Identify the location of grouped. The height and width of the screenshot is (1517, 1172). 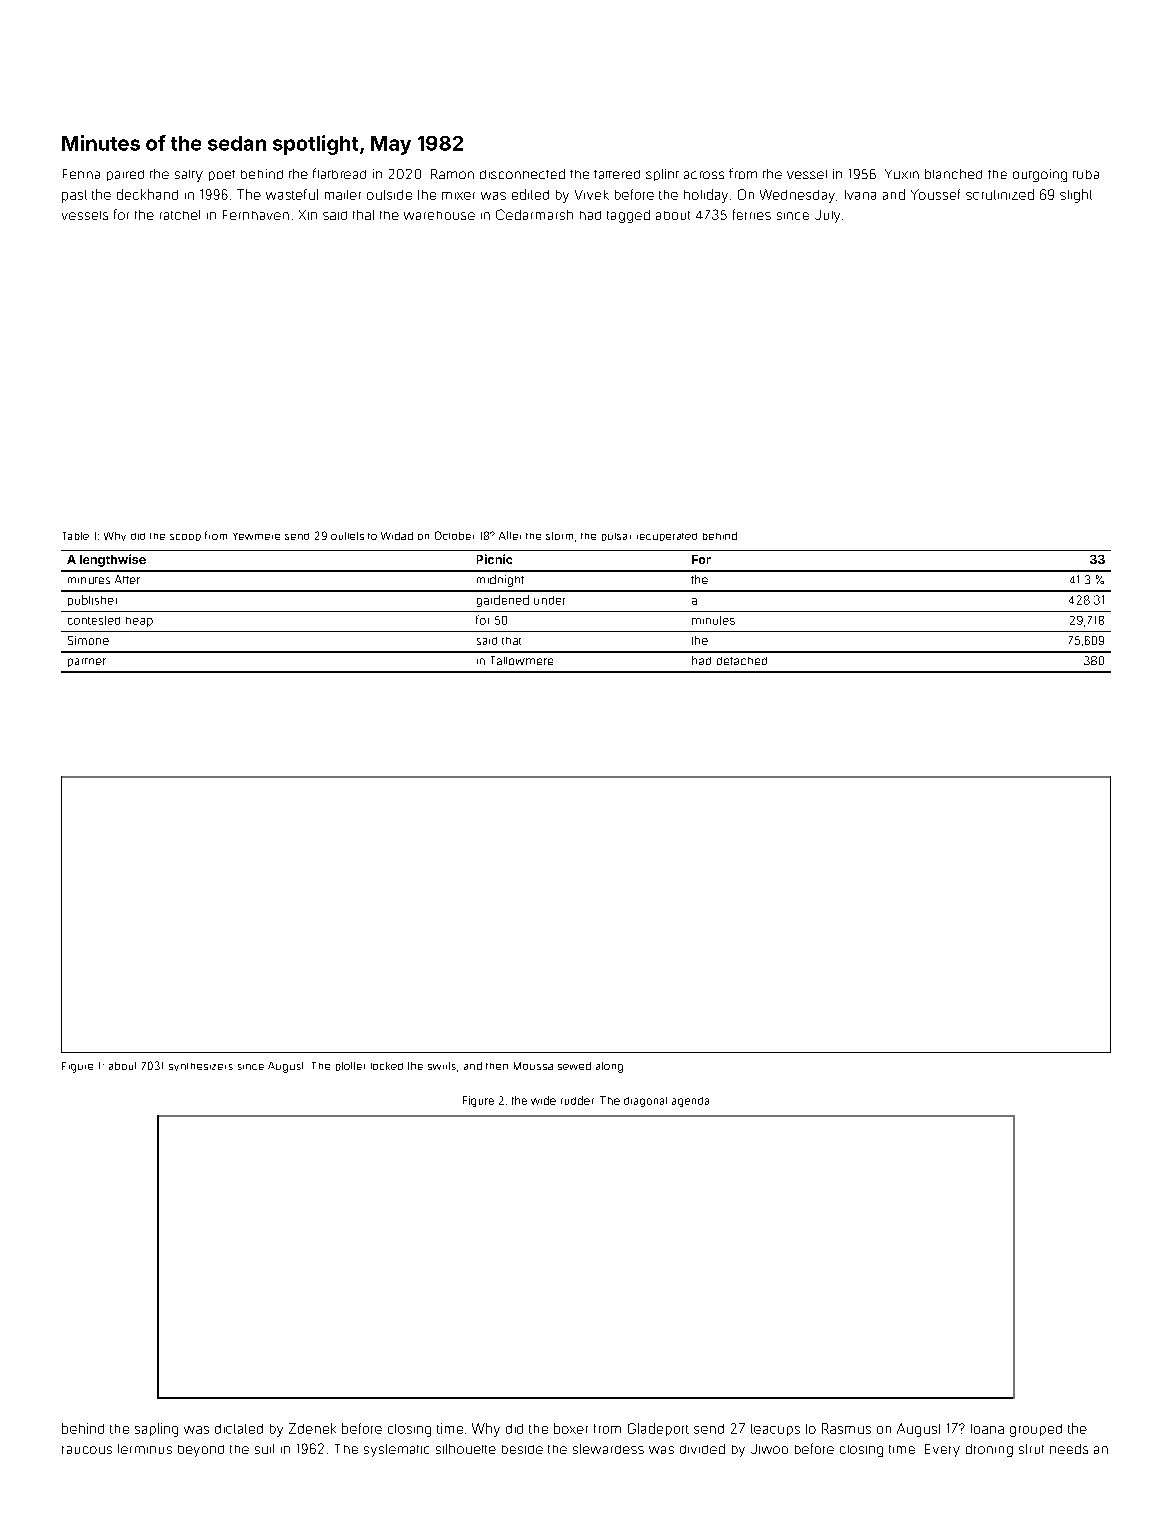
(1036, 1430).
